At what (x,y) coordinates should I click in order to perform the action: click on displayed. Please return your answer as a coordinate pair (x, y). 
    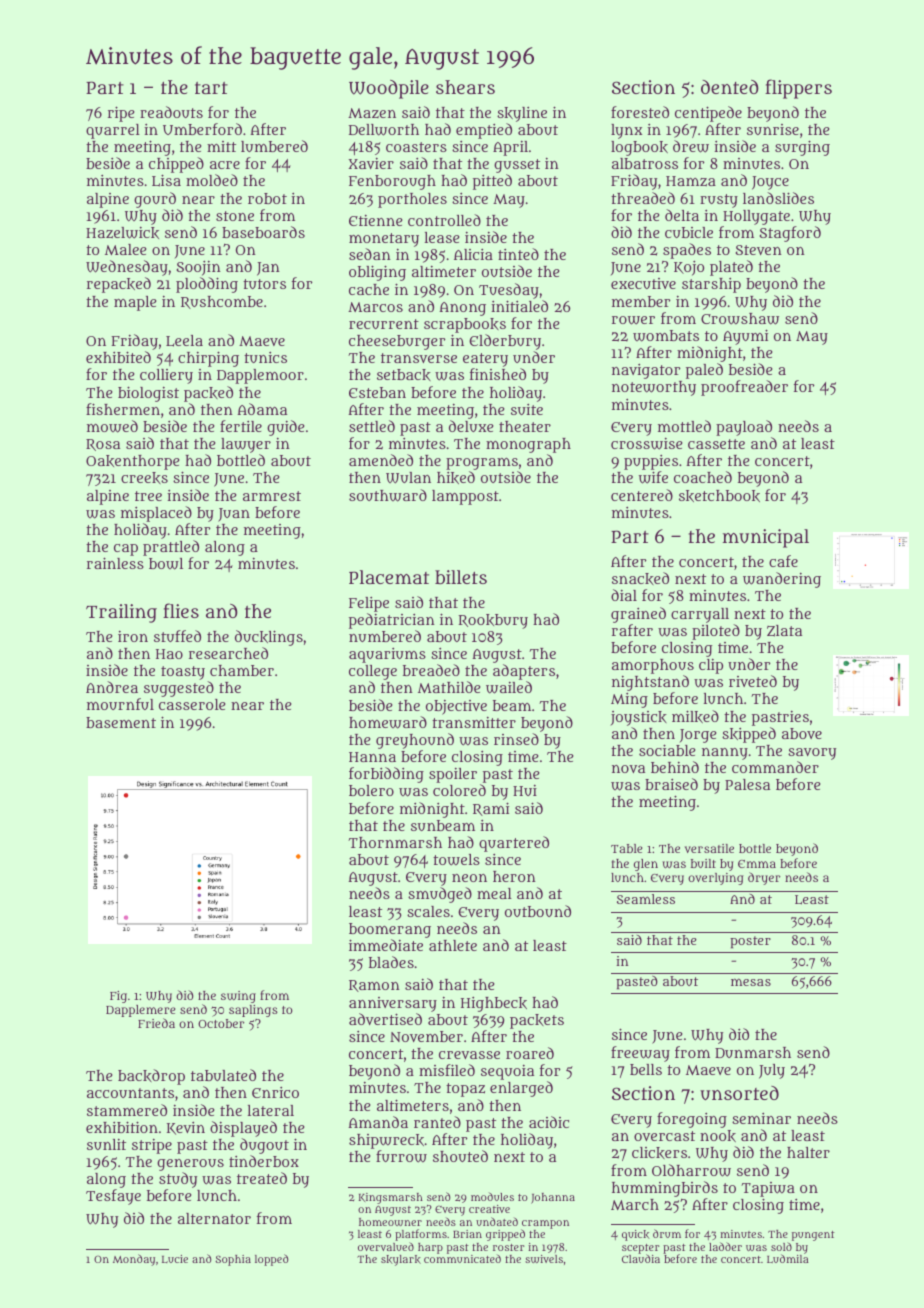
    Looking at the image, I should click on (243, 1129).
